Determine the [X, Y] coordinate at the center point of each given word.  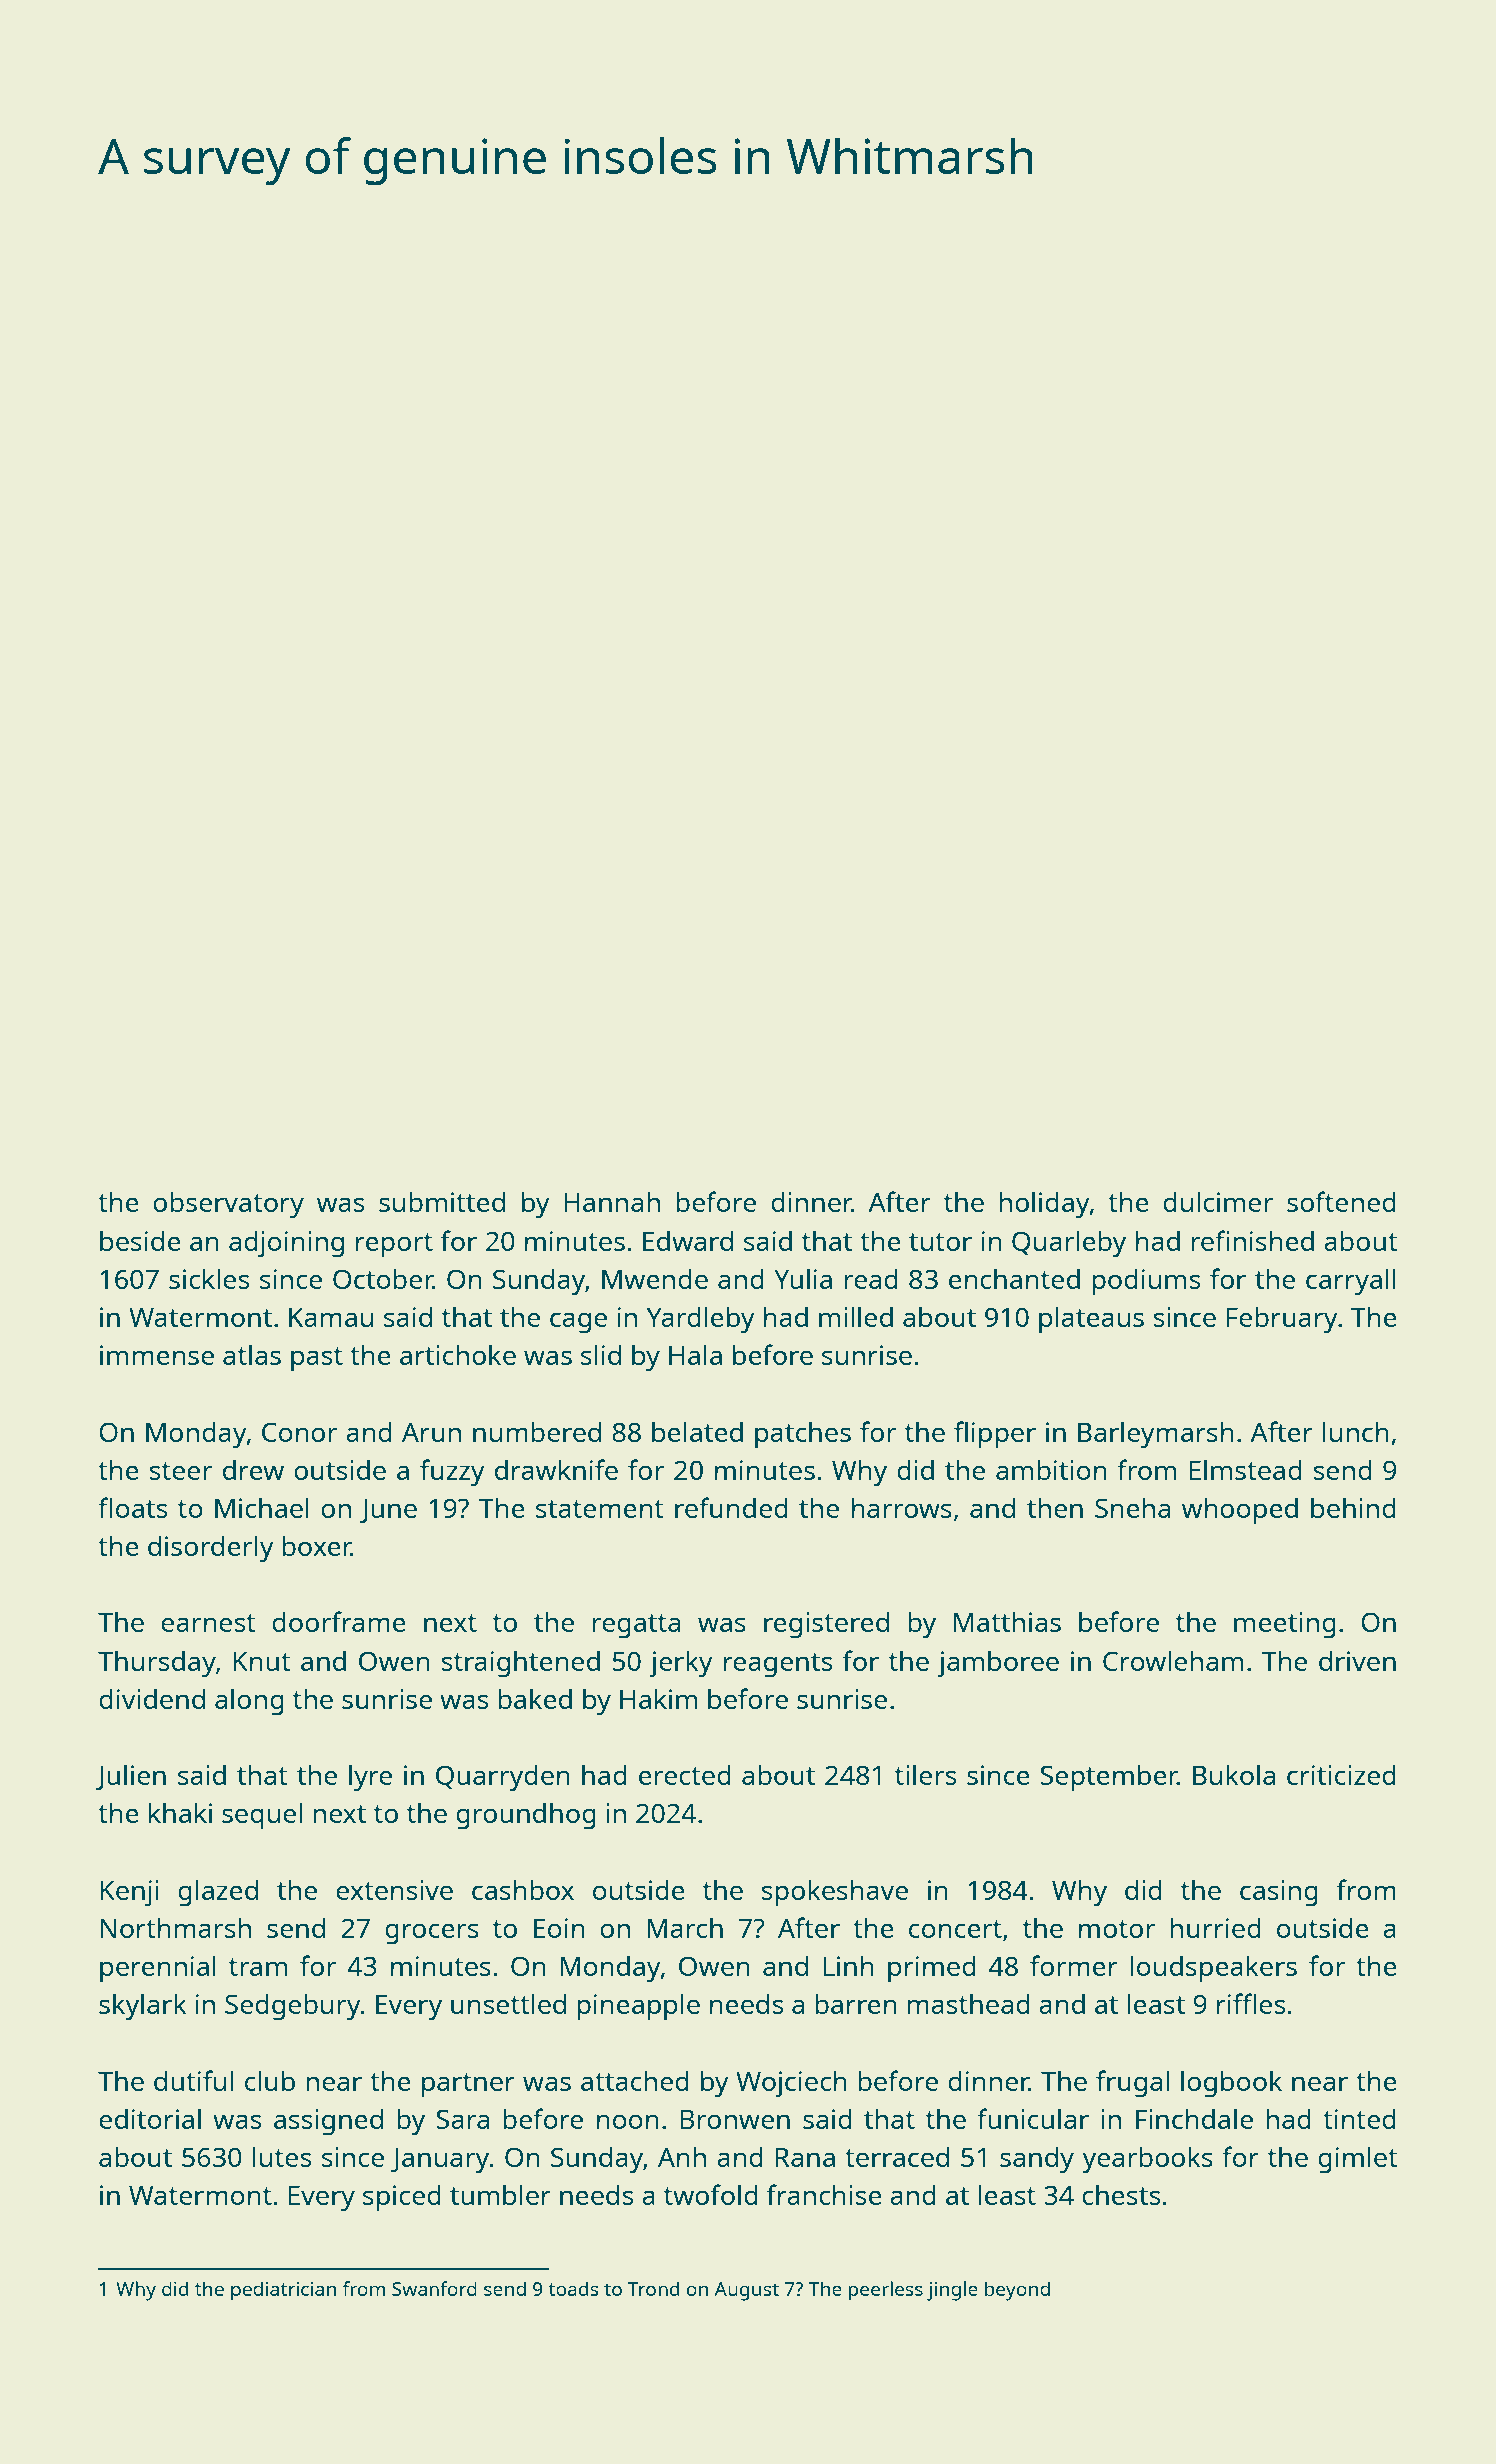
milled [856, 1316]
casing [1279, 1893]
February [1282, 1320]
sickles [209, 1278]
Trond [653, 2288]
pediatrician [283, 2291]
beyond [1017, 2291]
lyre [370, 1778]
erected [685, 1775]
